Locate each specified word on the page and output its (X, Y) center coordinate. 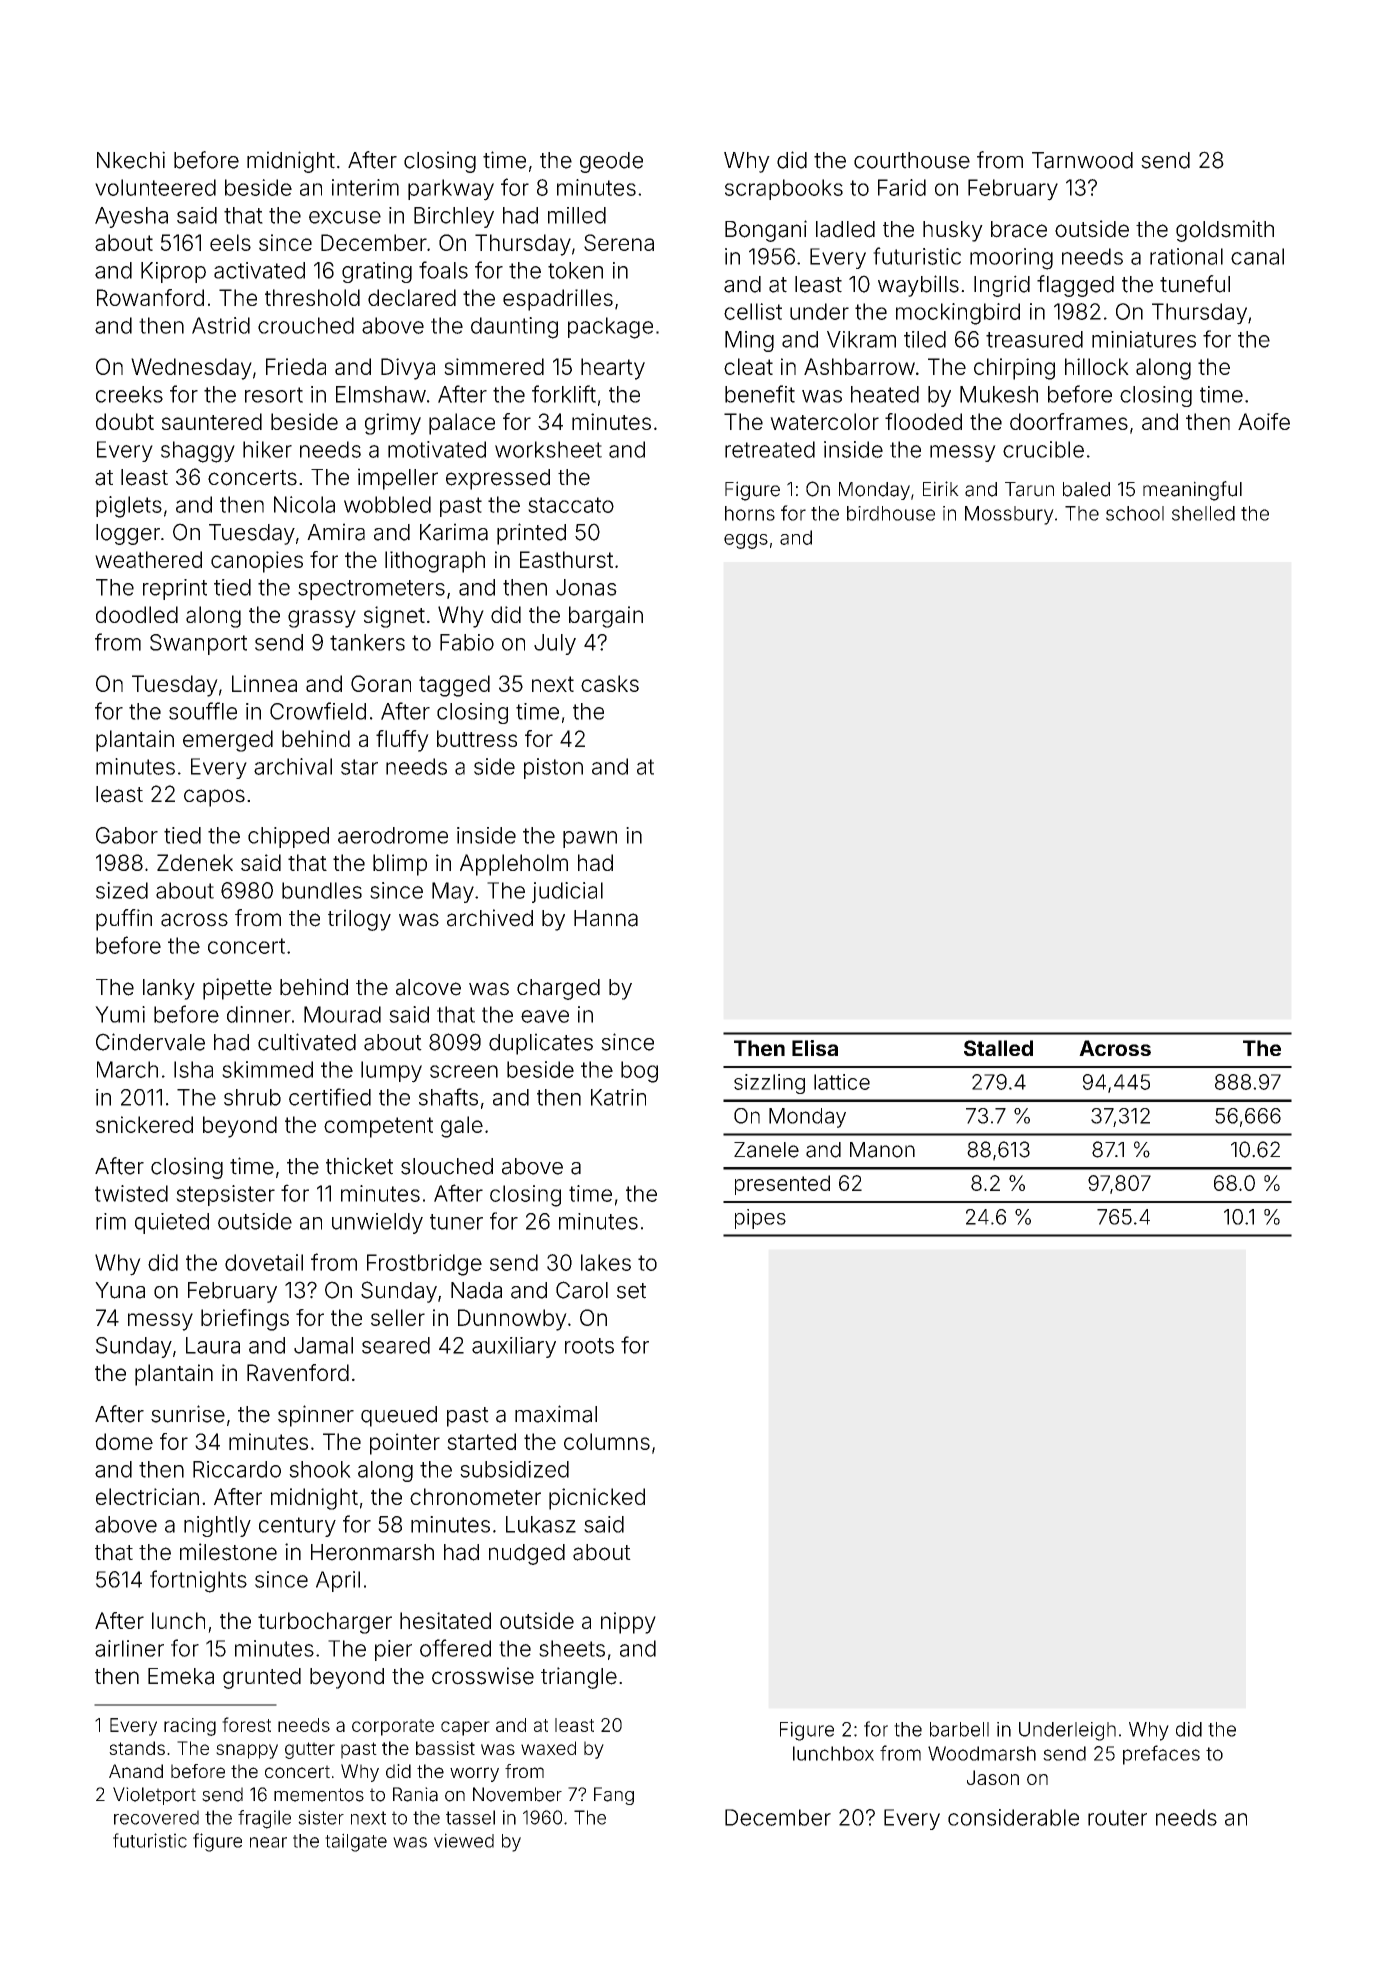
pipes (760, 1219)
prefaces (1161, 1755)
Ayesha (131, 217)
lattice (842, 1082)
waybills (918, 286)
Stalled (998, 1048)
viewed (464, 1840)
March (127, 1069)
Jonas (586, 587)
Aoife (1264, 421)
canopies (257, 562)
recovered (156, 1817)
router (1117, 1818)
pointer (405, 1444)
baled (1086, 489)
